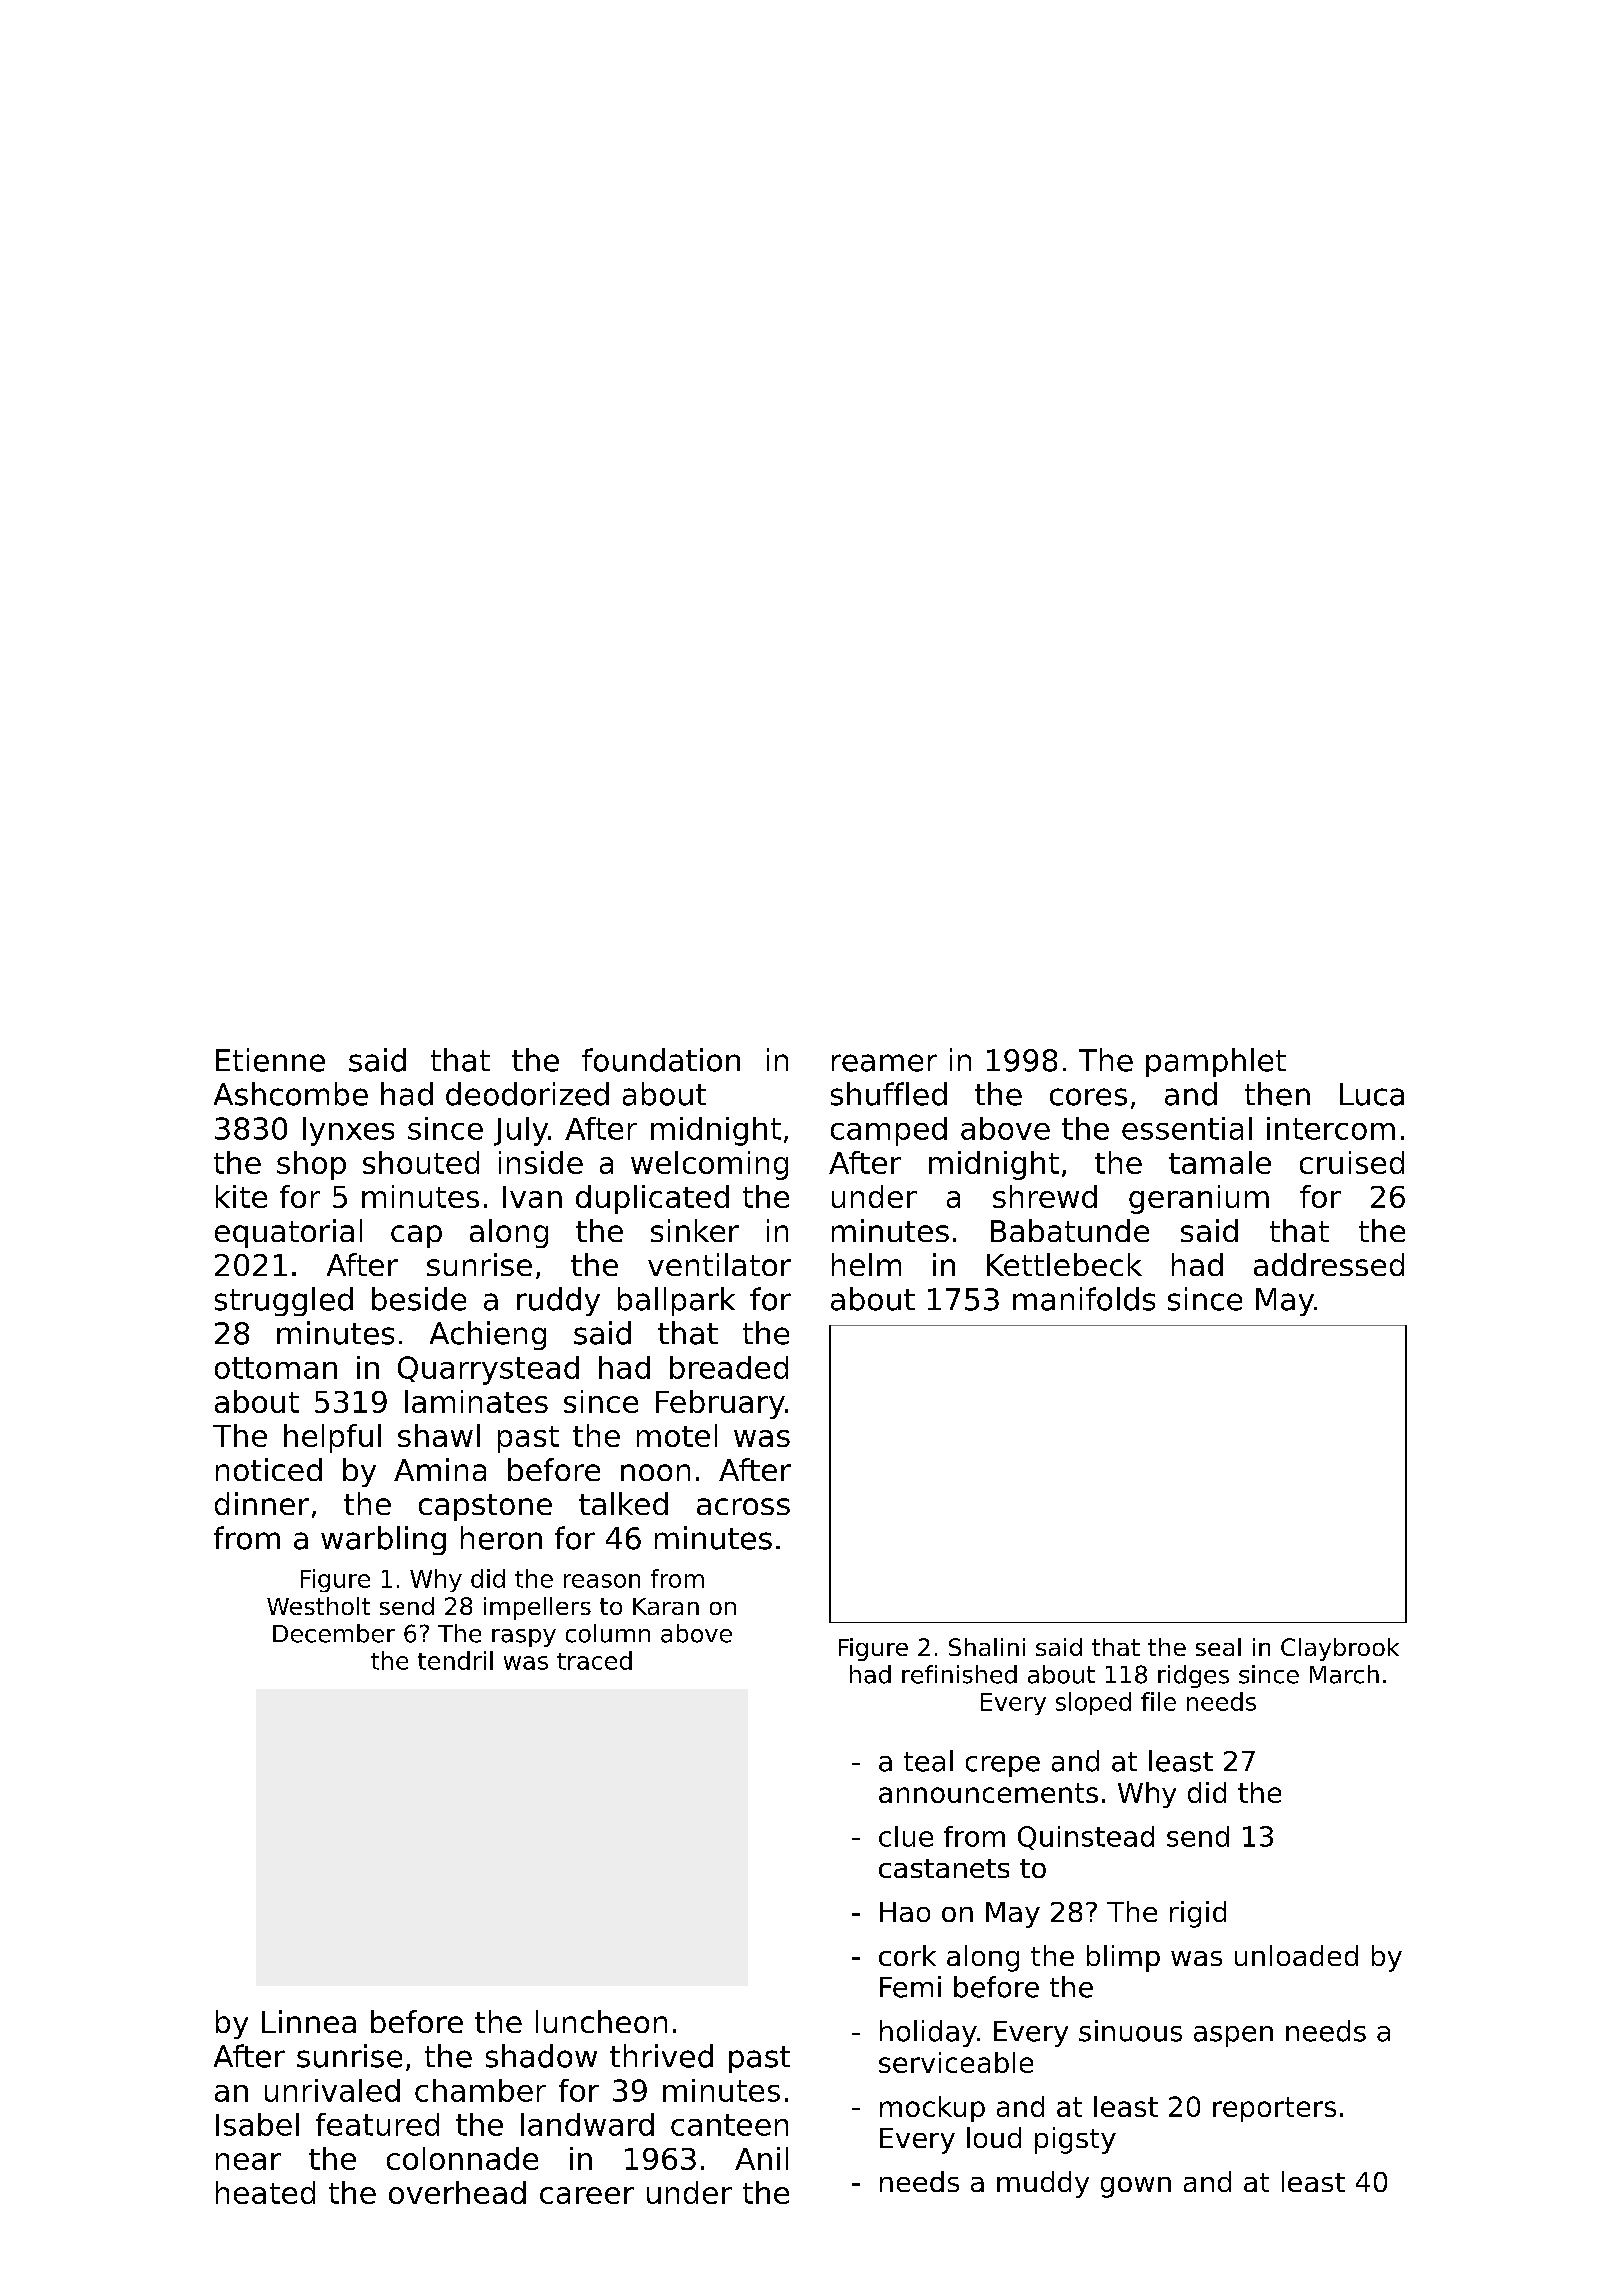 Image resolution: width=1620 pixels, height=2292 pixels. I want to click on canteen, so click(729, 2125).
